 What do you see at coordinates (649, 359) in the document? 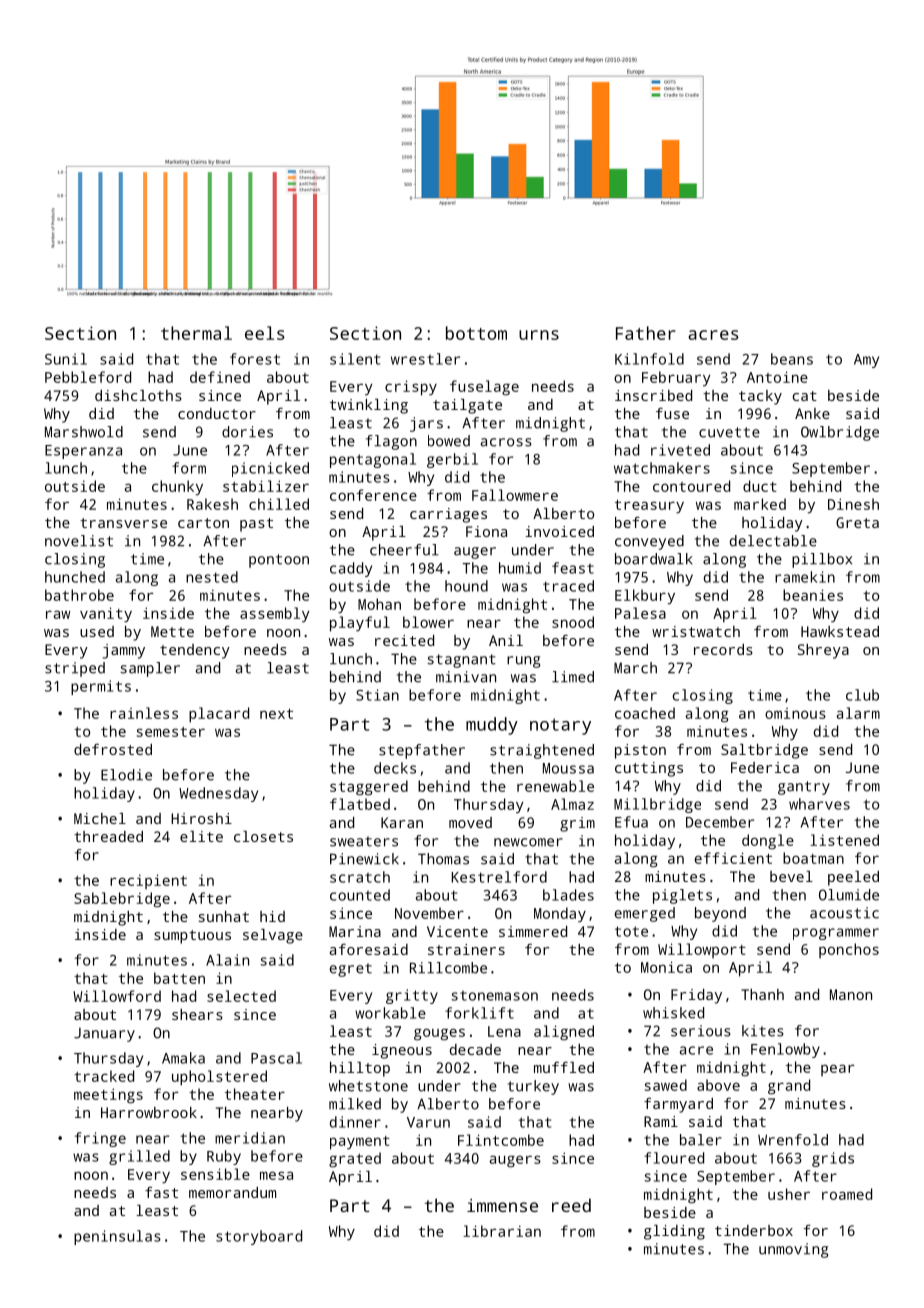
I see `Kilnfold` at bounding box center [649, 359].
